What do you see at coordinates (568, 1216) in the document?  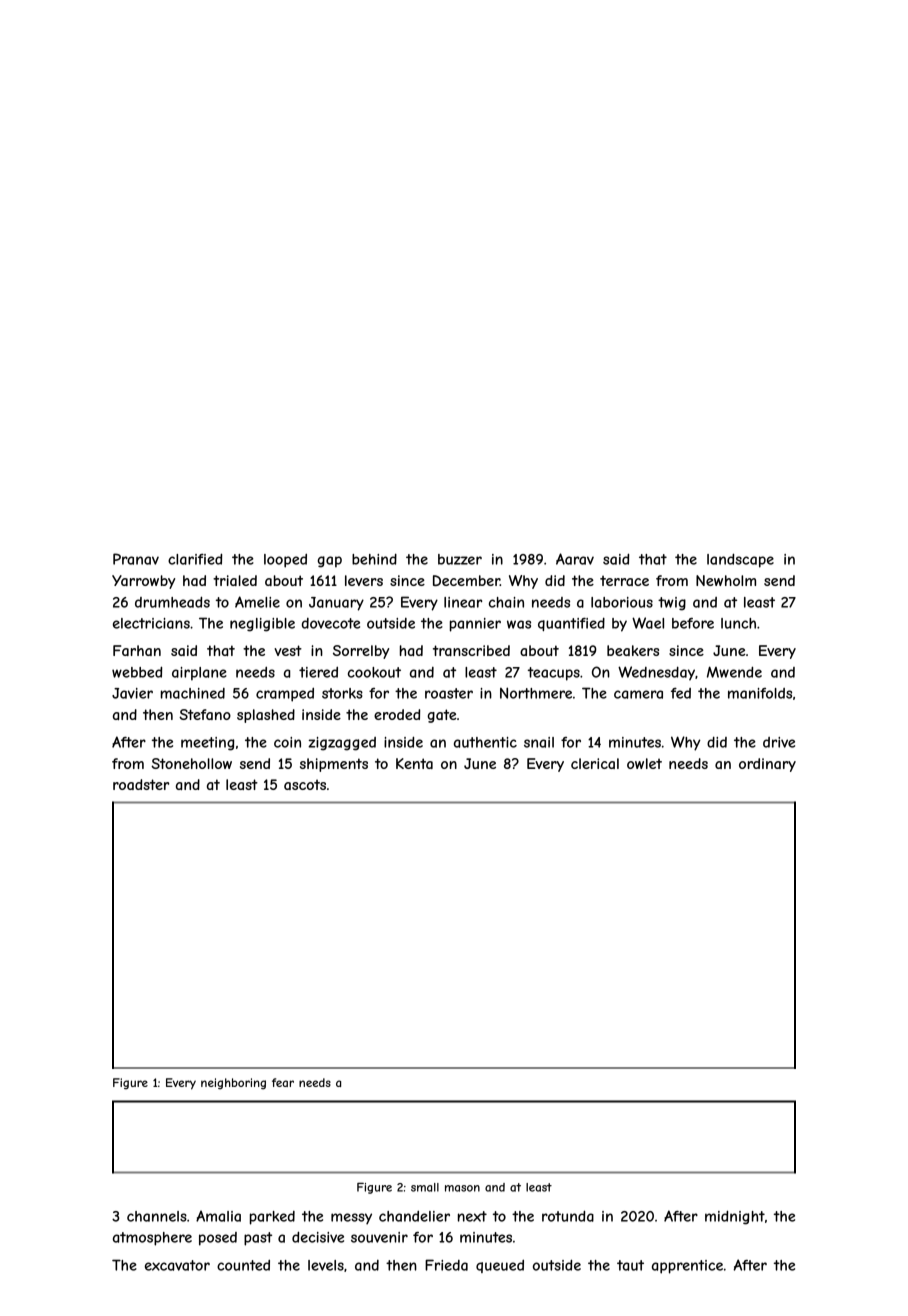 I see `rotunda` at bounding box center [568, 1216].
